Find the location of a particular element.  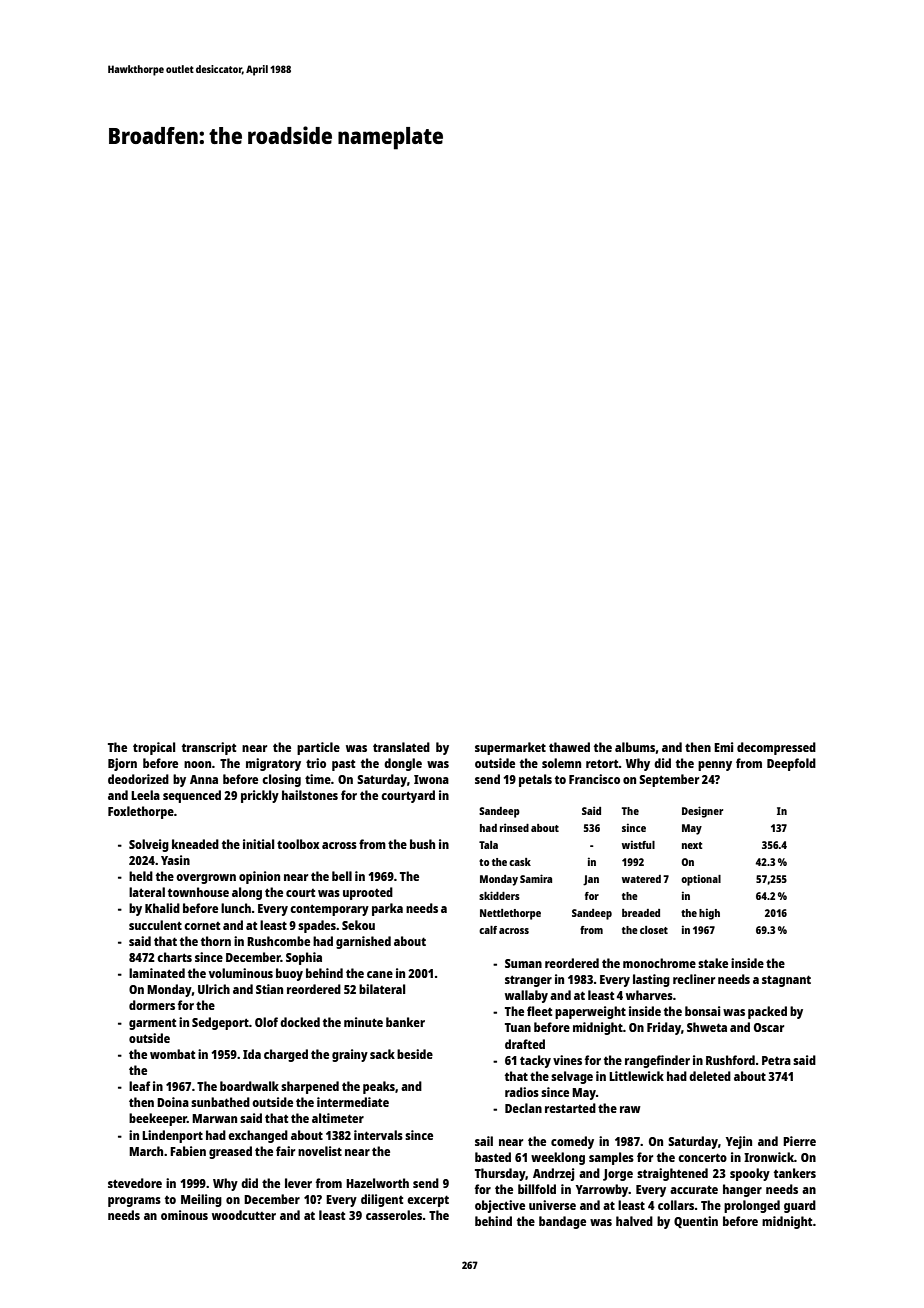

Bjorn is located at coordinates (122, 764).
